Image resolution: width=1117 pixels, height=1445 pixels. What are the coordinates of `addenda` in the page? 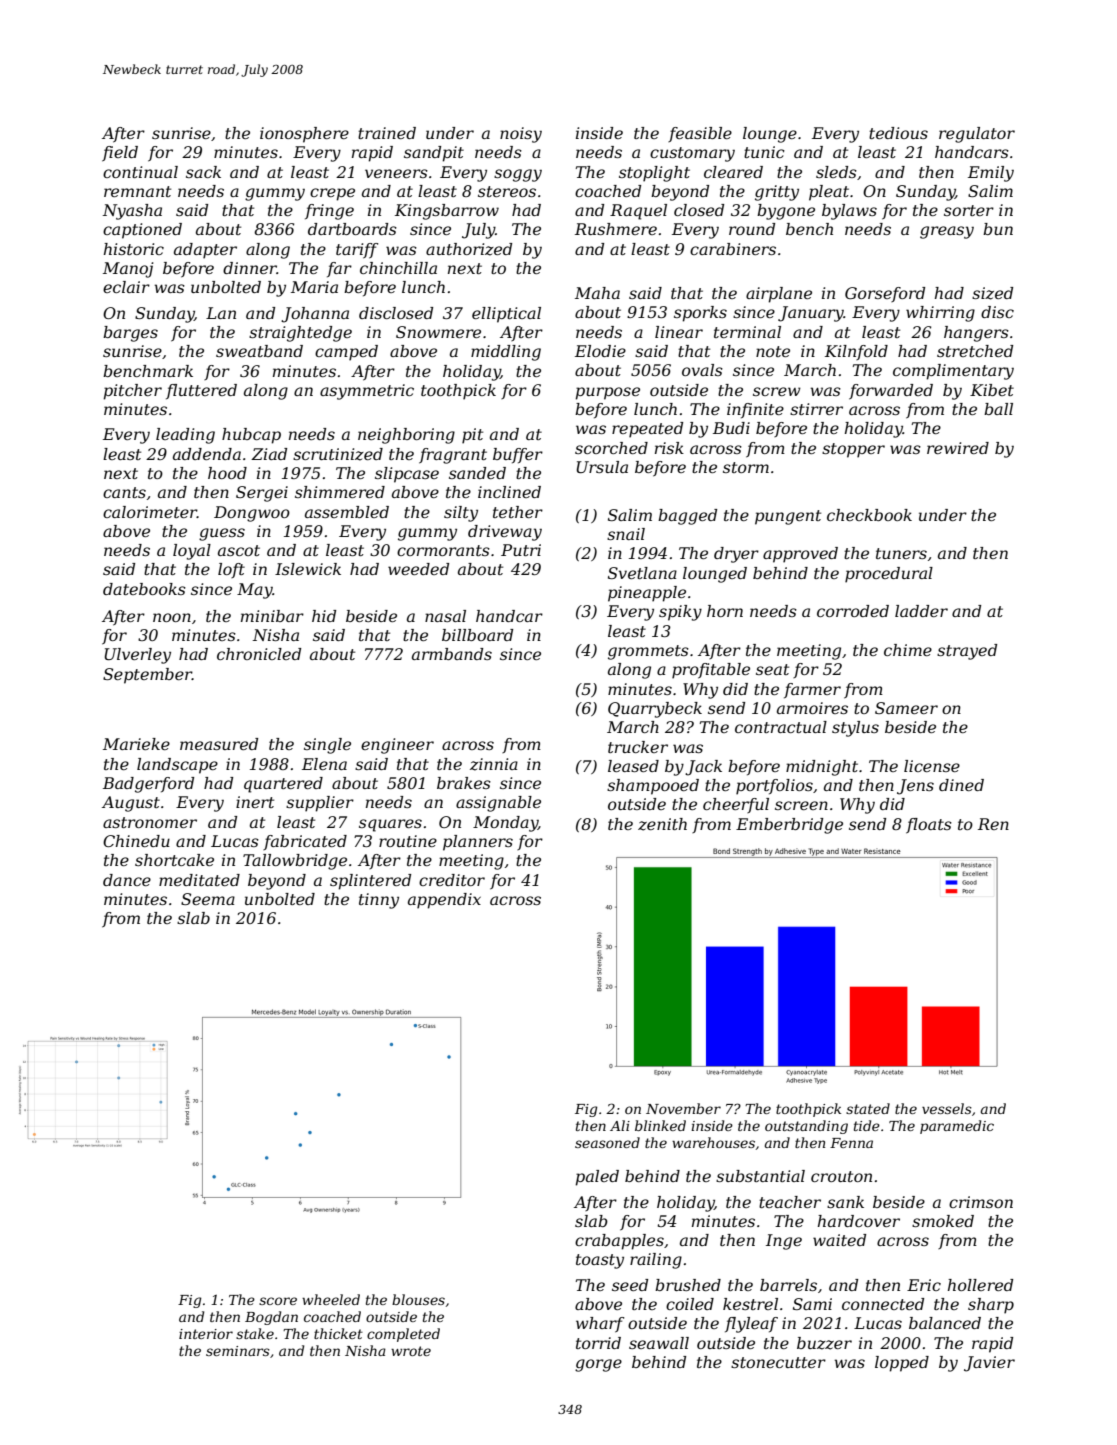 It's located at (207, 454).
